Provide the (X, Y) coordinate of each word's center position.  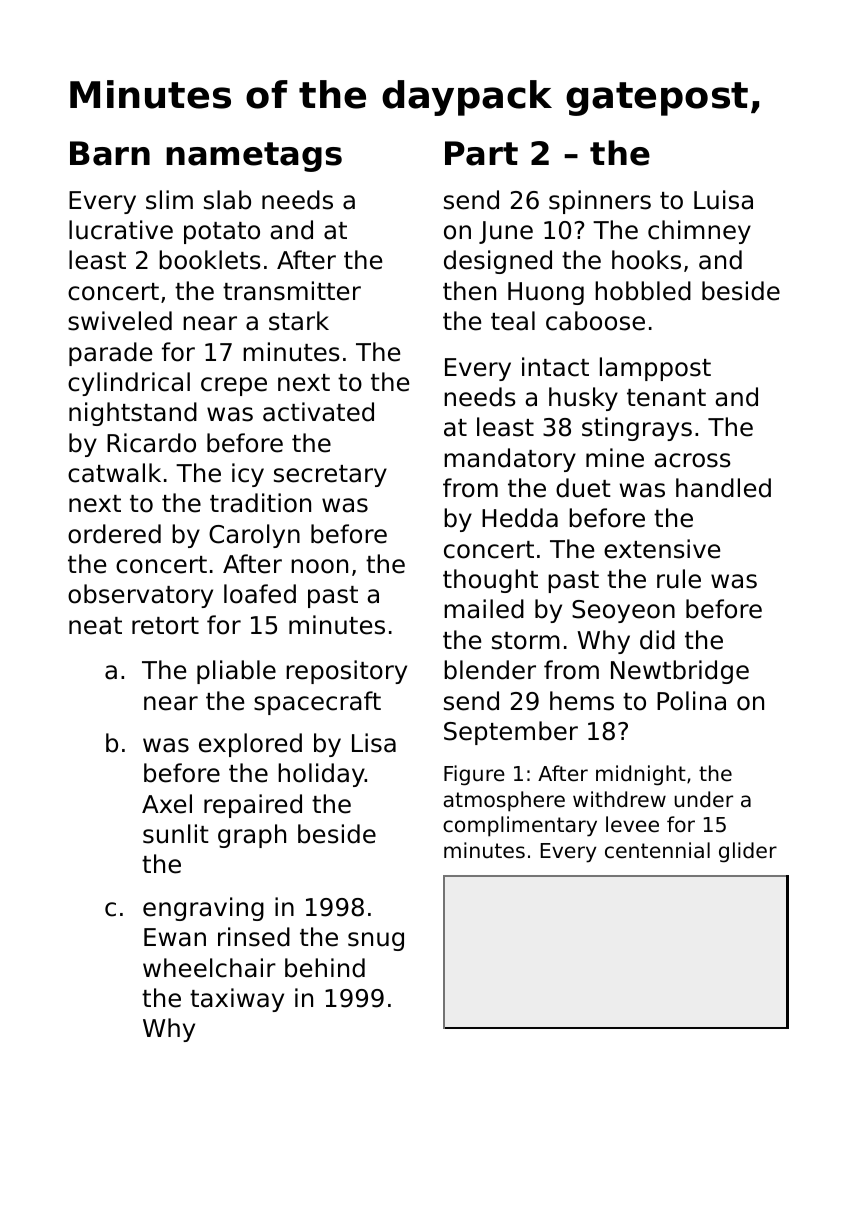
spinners (600, 202)
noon (319, 566)
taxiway (237, 1000)
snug (376, 941)
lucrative (121, 230)
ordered (114, 534)
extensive (662, 549)
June (506, 232)
